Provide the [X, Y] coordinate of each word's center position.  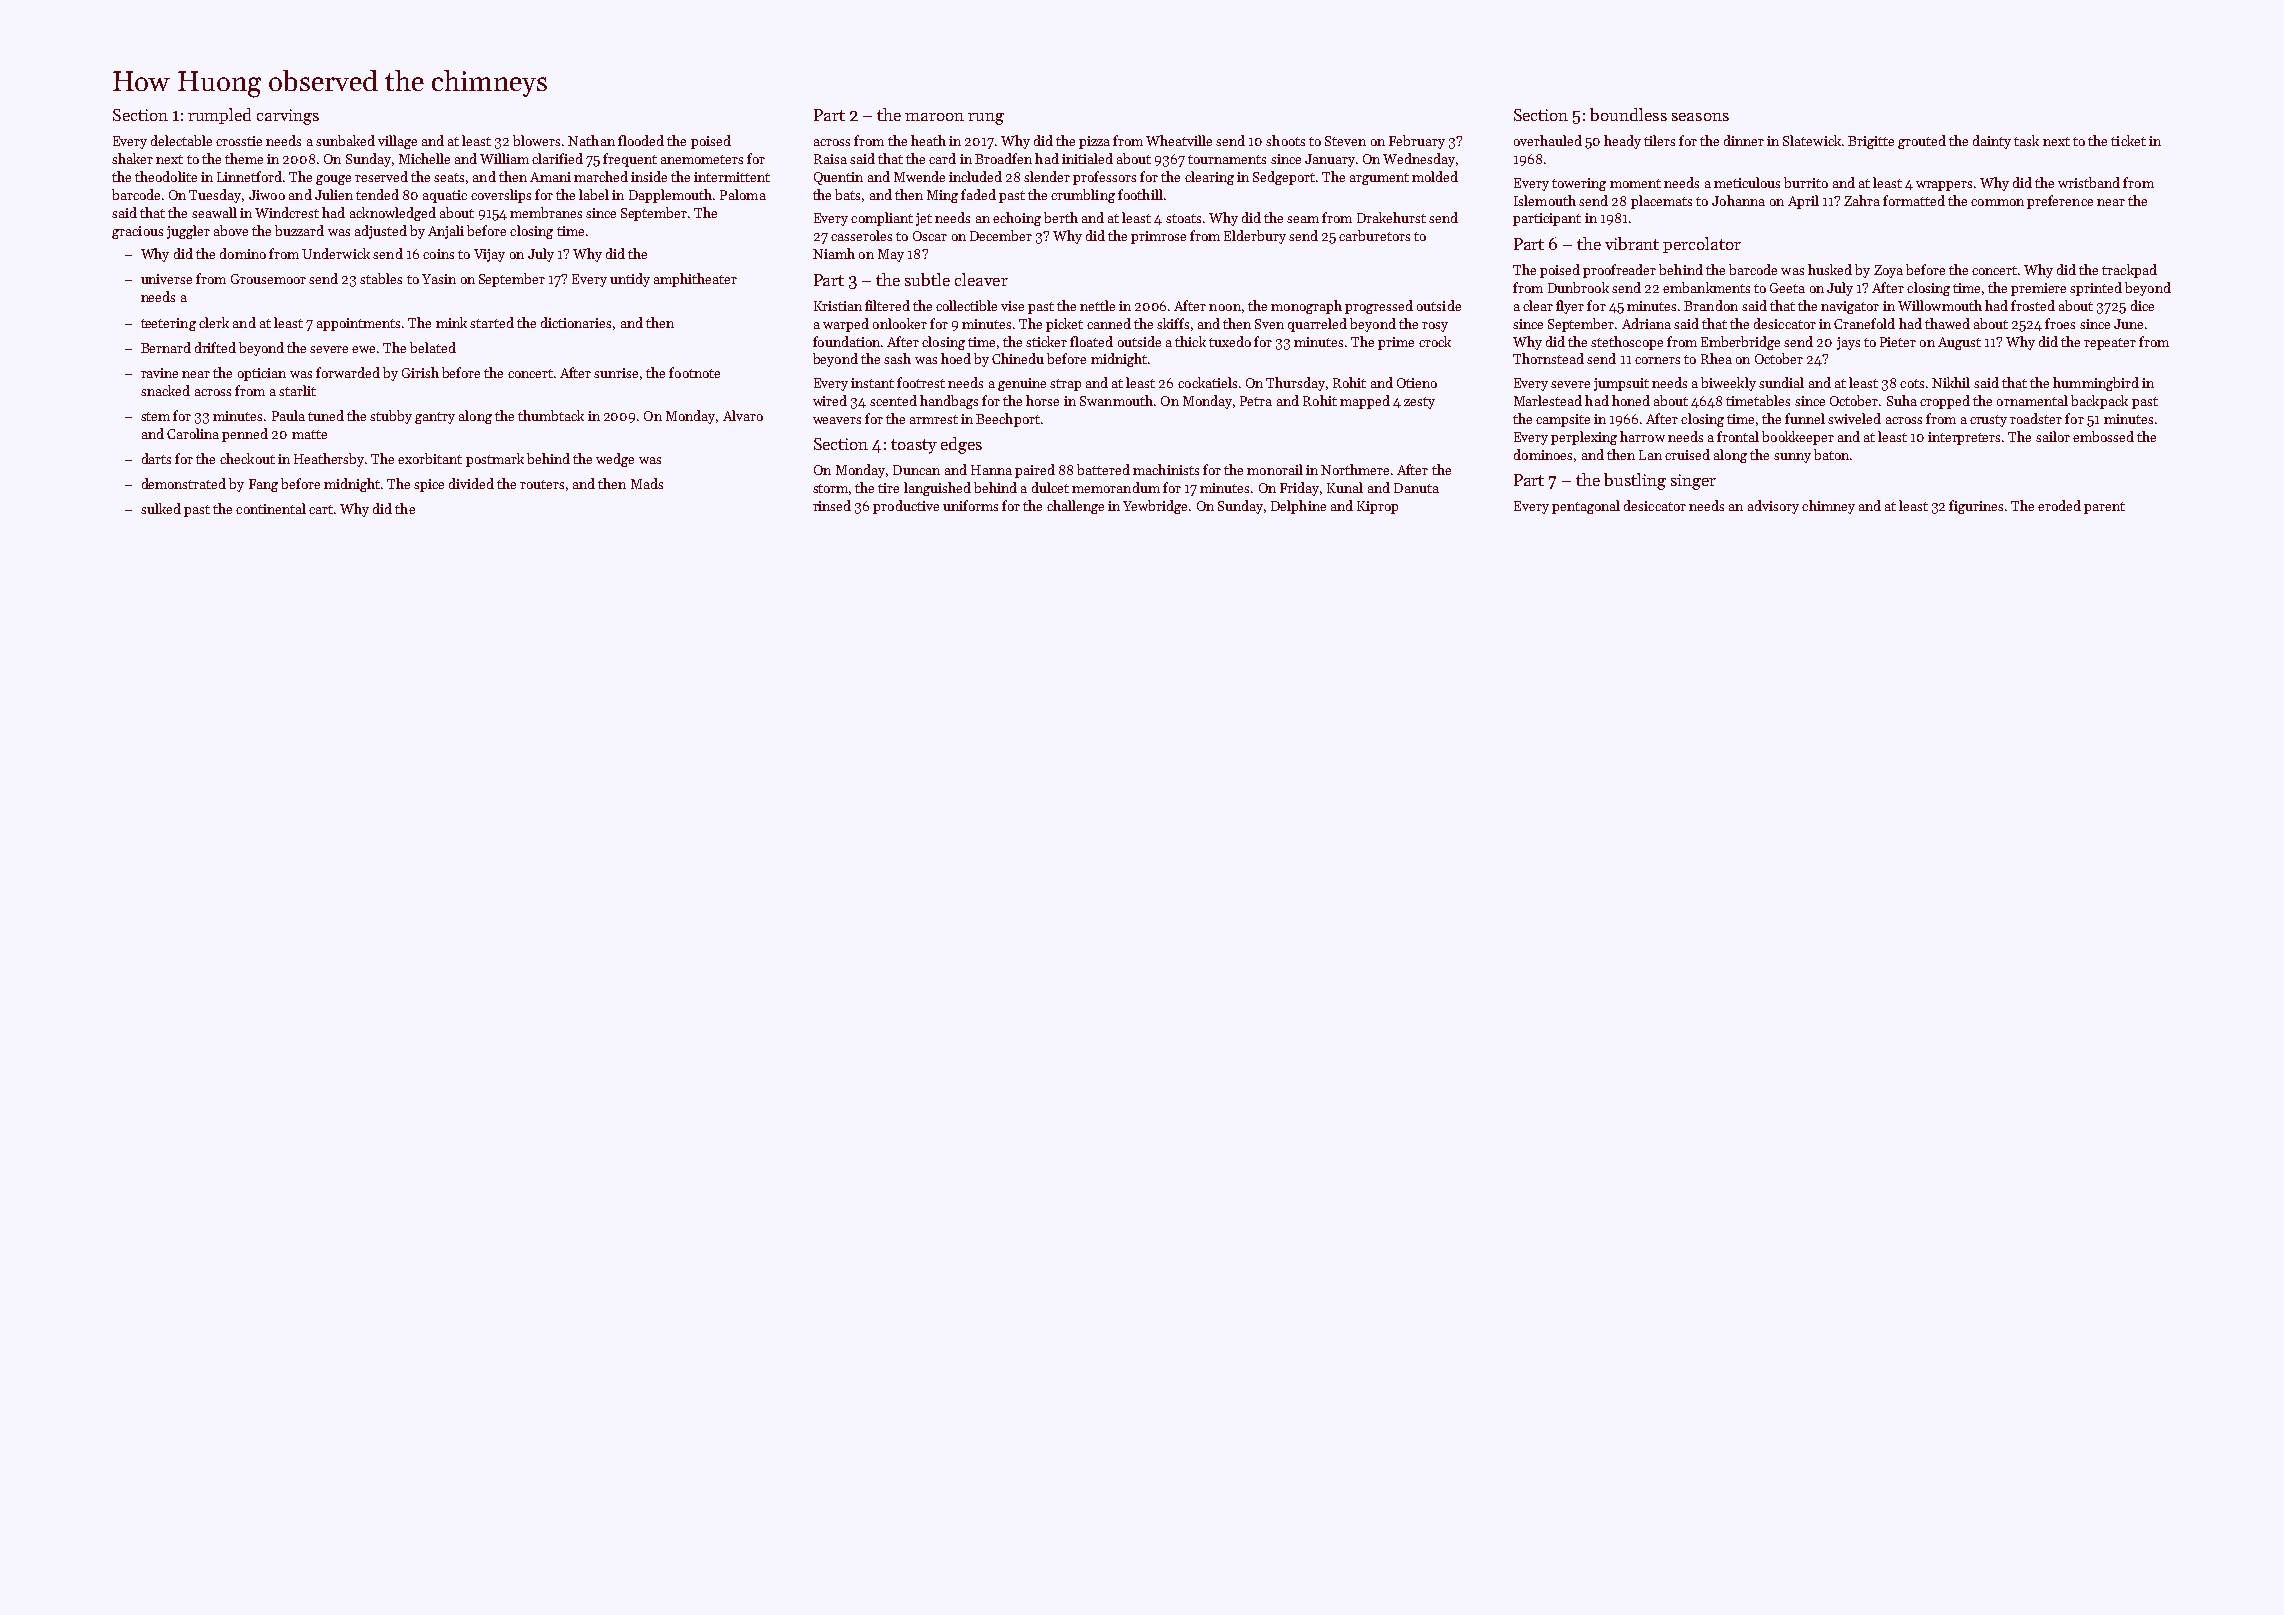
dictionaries [576, 322]
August [1959, 343]
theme [244, 158]
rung [986, 119]
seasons [1700, 117]
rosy [1435, 327]
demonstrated [184, 483]
